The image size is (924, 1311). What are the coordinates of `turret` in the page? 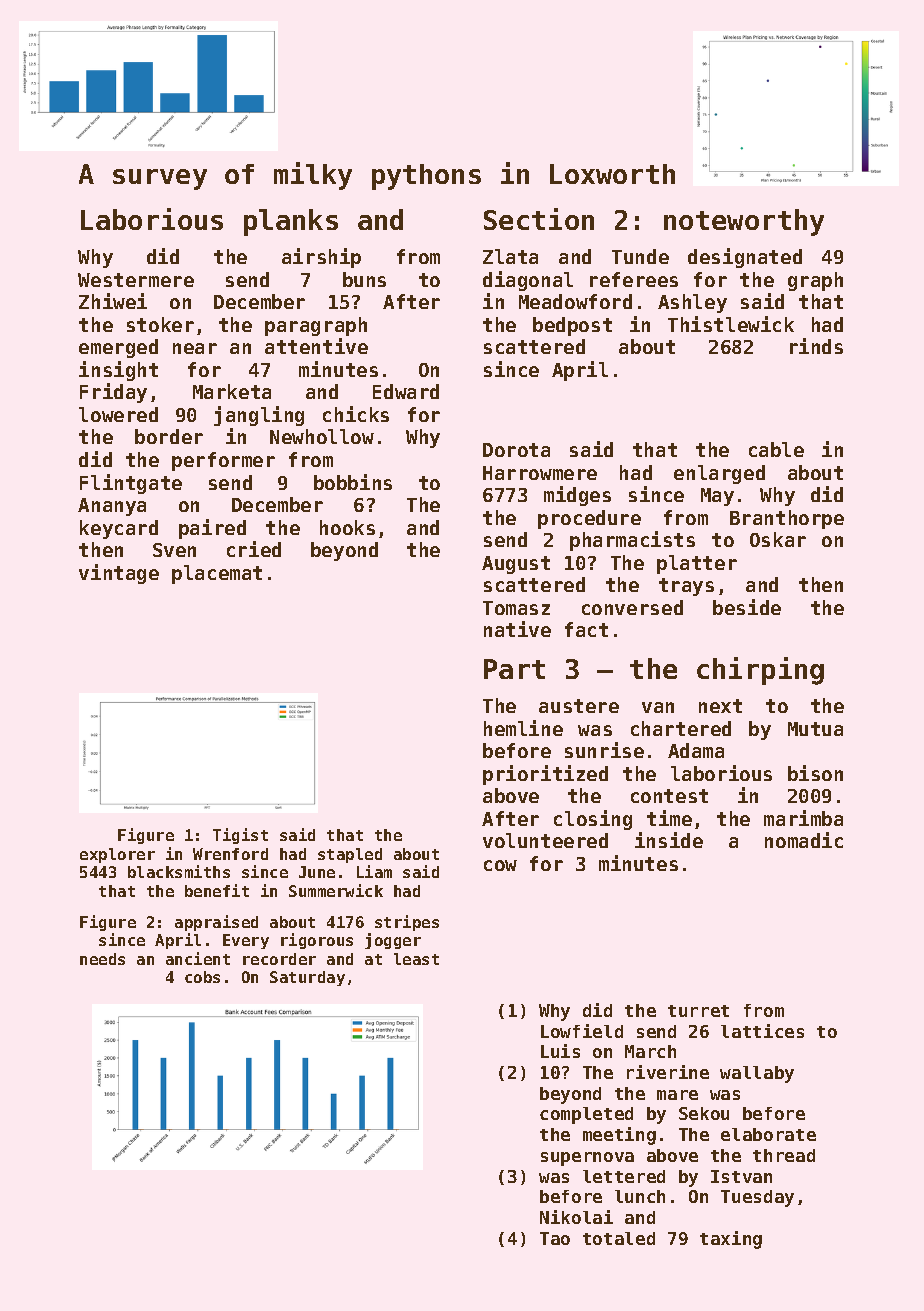 It's located at (698, 1011).
